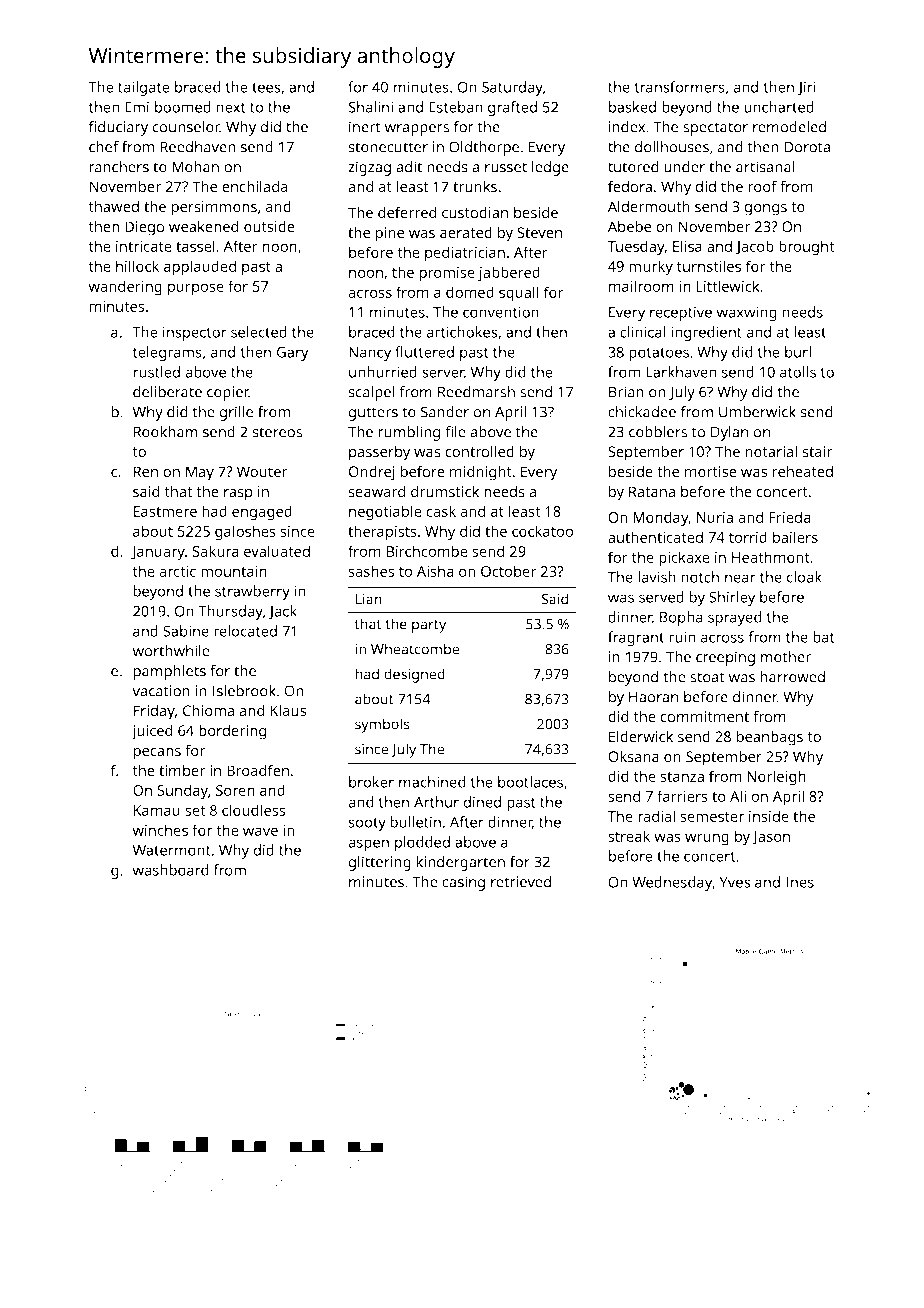 The width and height of the page is (924, 1308). Describe the element at coordinates (234, 571) in the page. I see `mountain` at that location.
